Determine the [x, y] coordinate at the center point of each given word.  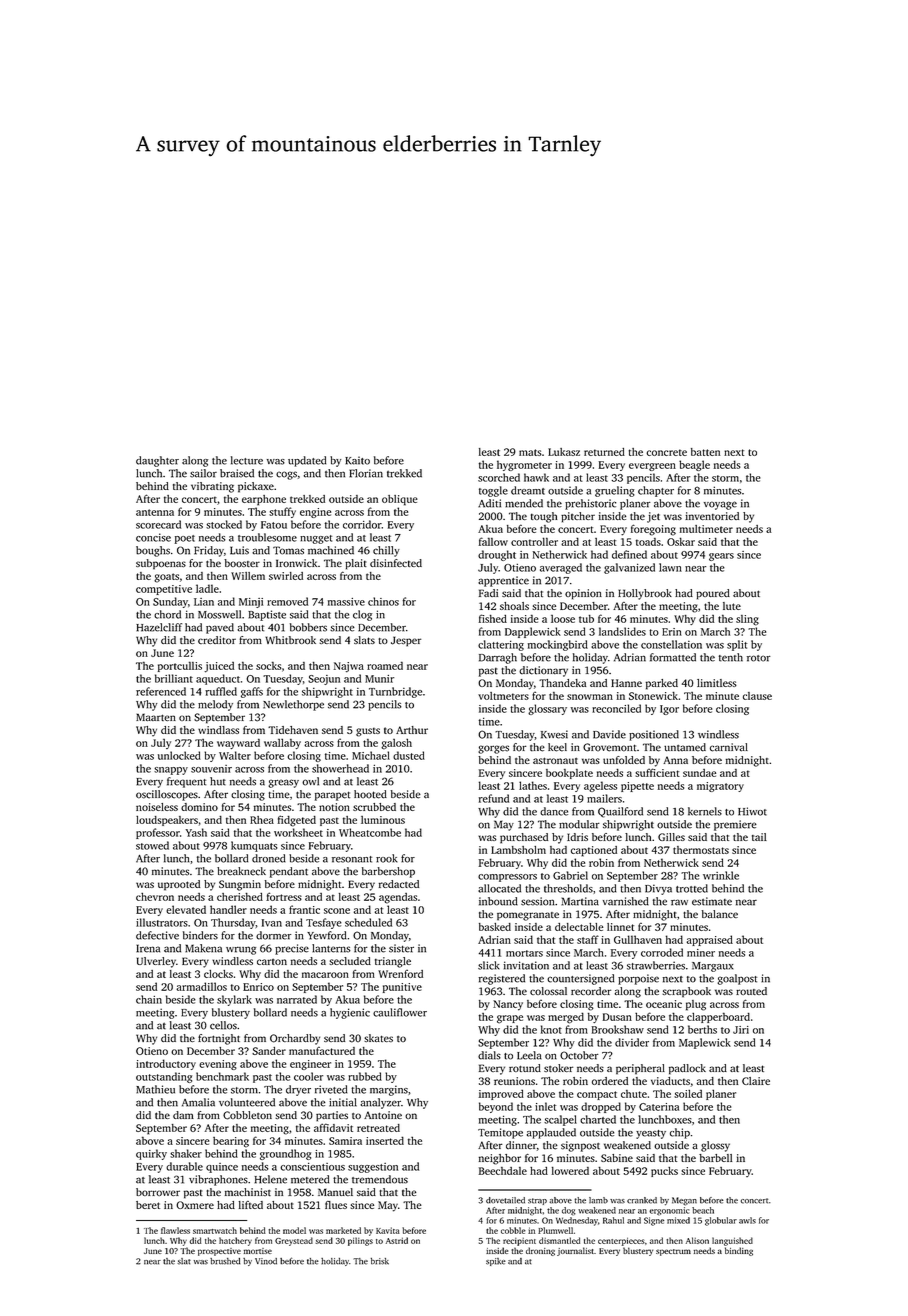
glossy [715, 1146]
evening [218, 1065]
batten [705, 452]
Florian [366, 473]
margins [389, 1090]
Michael [371, 755]
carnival [729, 747]
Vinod [266, 1261]
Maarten [156, 717]
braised [237, 473]
